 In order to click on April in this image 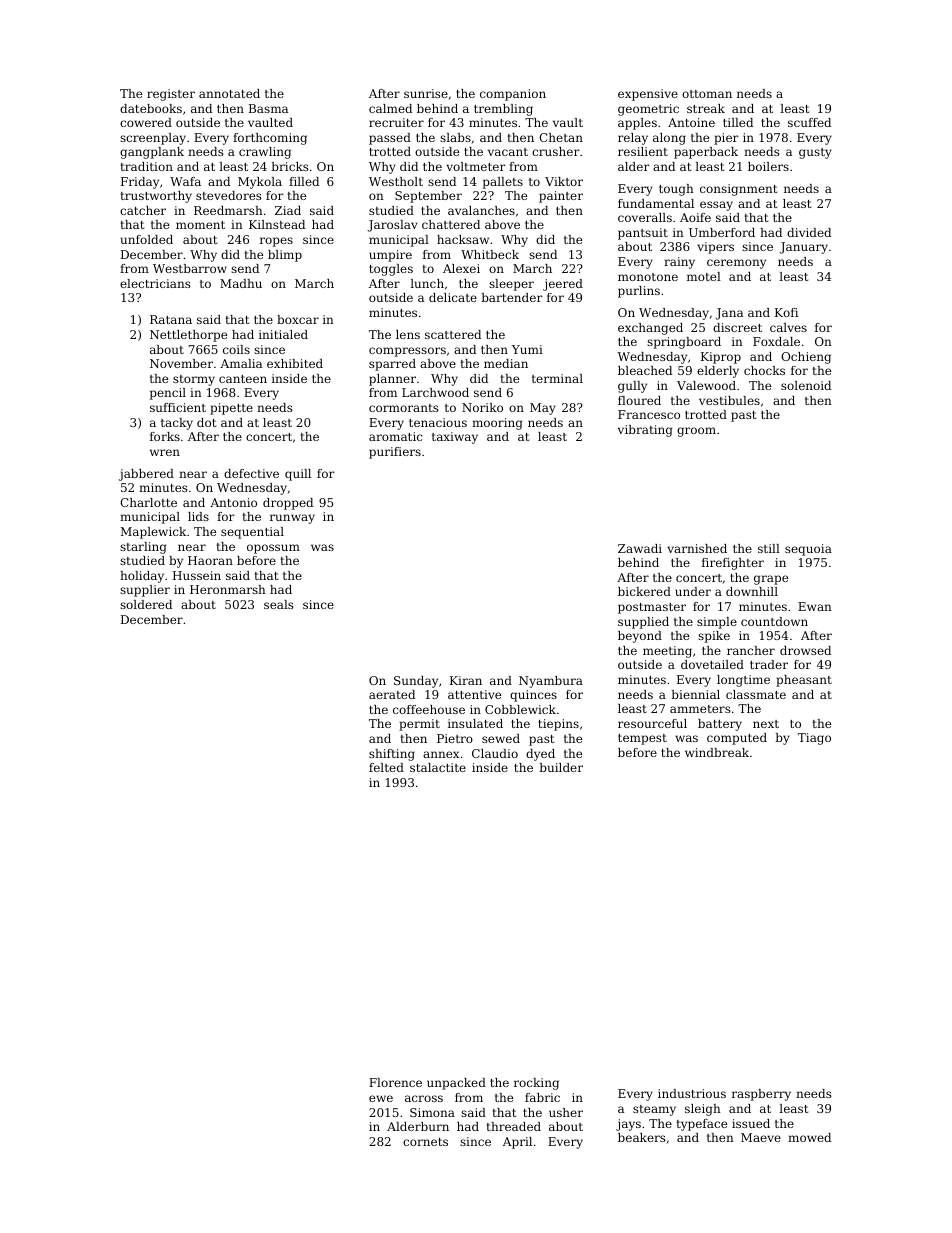, I will do `click(517, 1143)`.
